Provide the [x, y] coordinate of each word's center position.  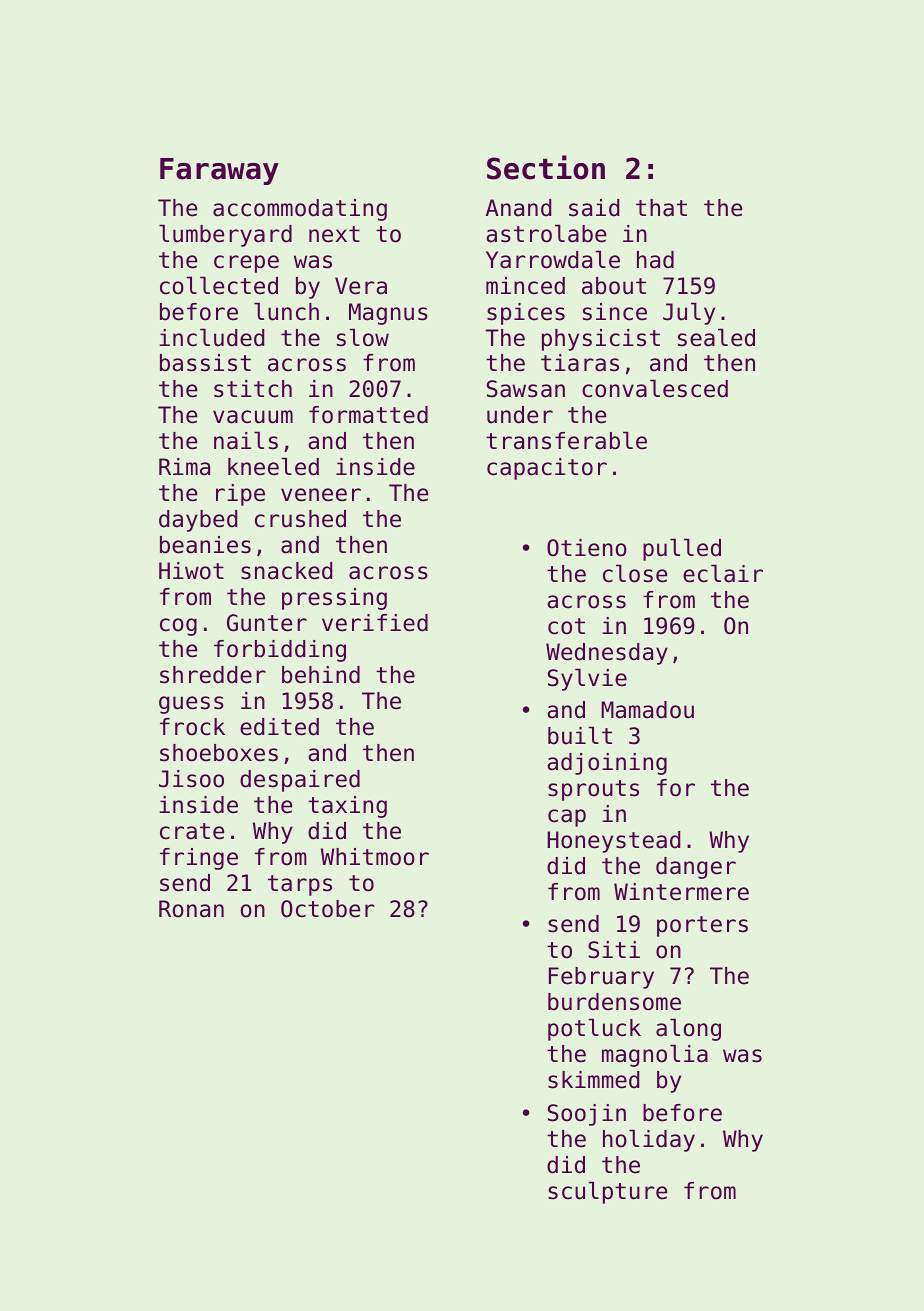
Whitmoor [375, 857]
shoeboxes [219, 753]
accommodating [300, 210]
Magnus [388, 314]
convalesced [655, 388]
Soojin [587, 1115]
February [601, 978]
